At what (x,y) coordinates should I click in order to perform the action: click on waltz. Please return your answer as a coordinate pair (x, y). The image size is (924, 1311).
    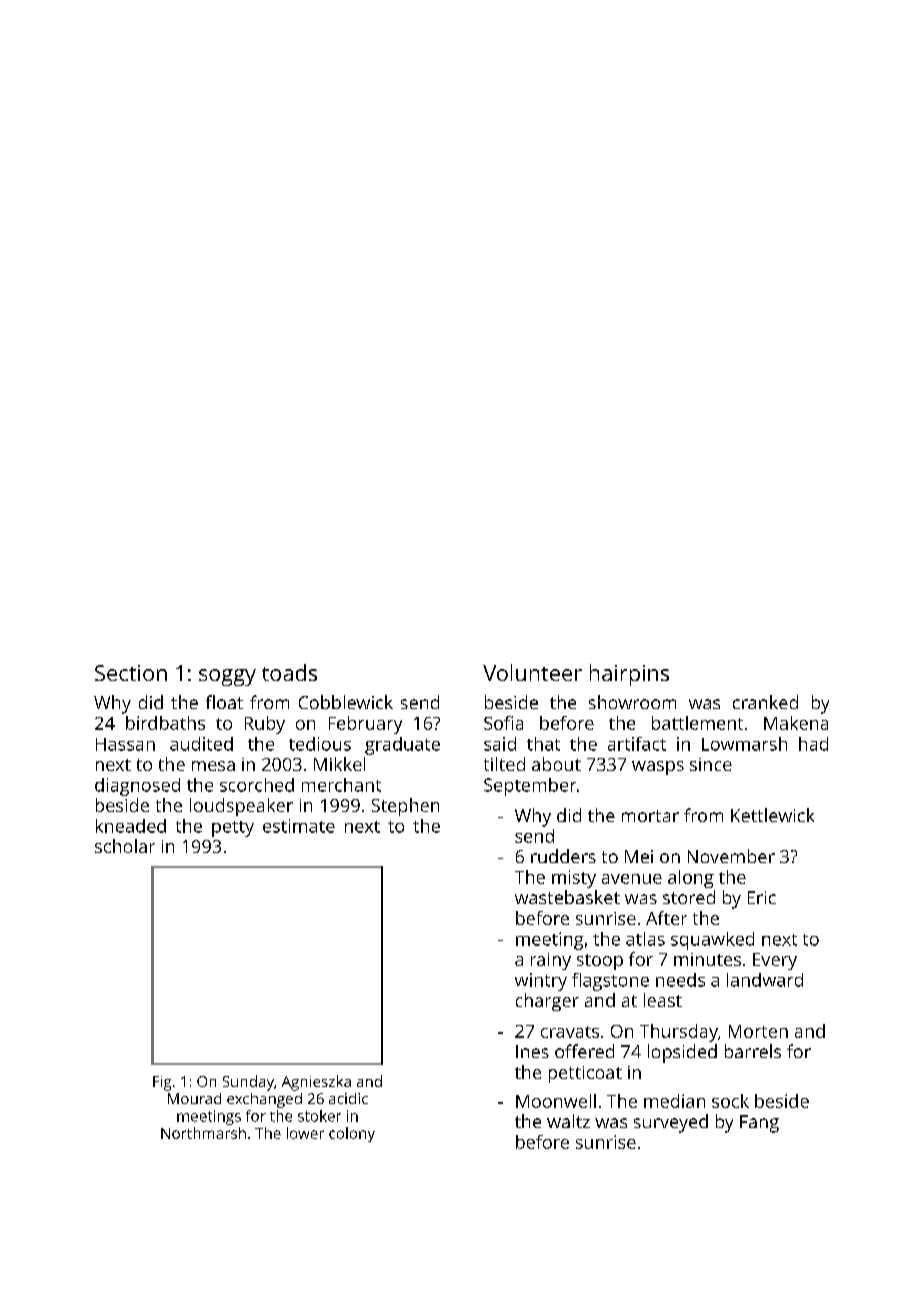
    Looking at the image, I should click on (568, 1121).
